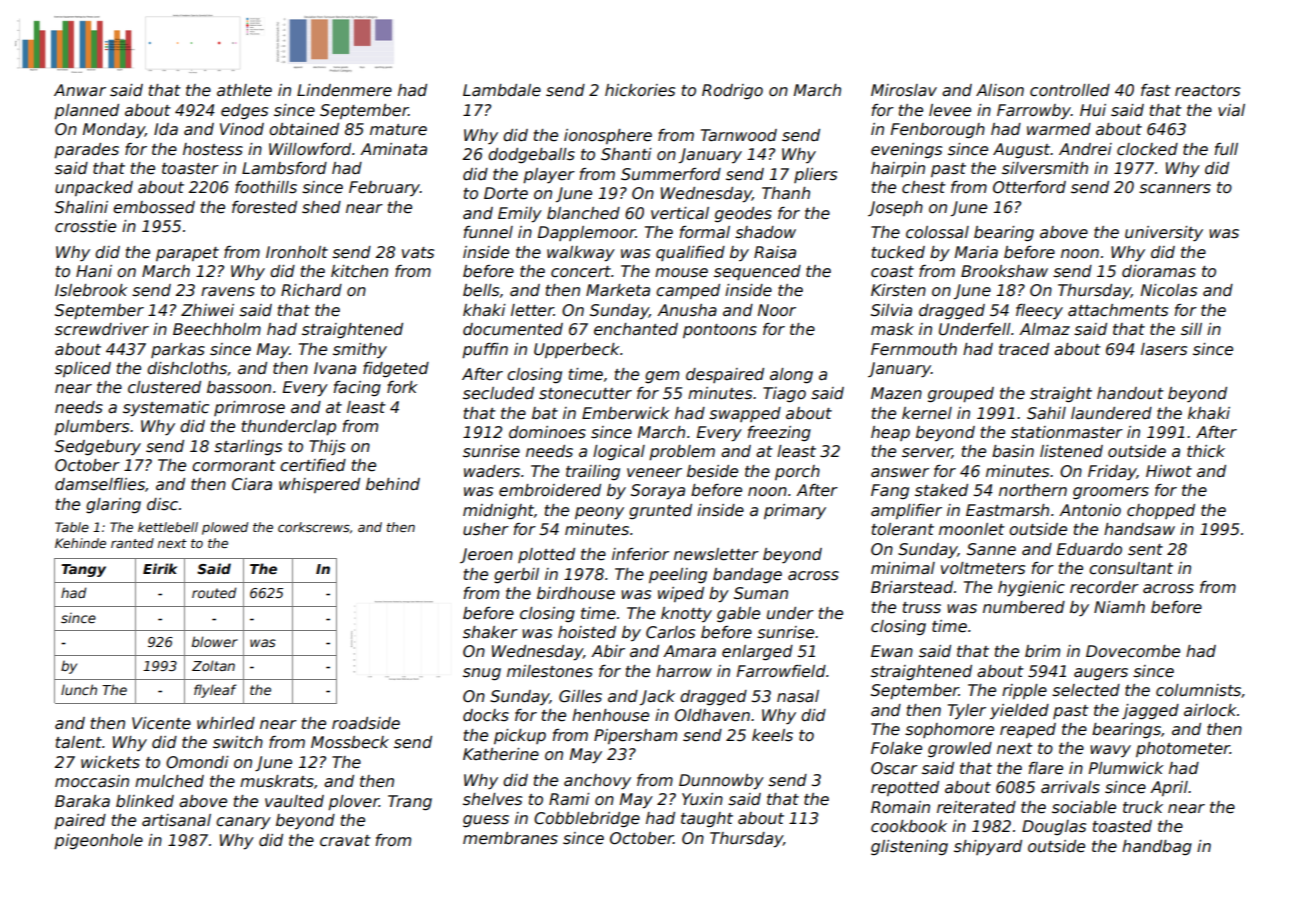  I want to click on Dapplemoor, so click(587, 233).
